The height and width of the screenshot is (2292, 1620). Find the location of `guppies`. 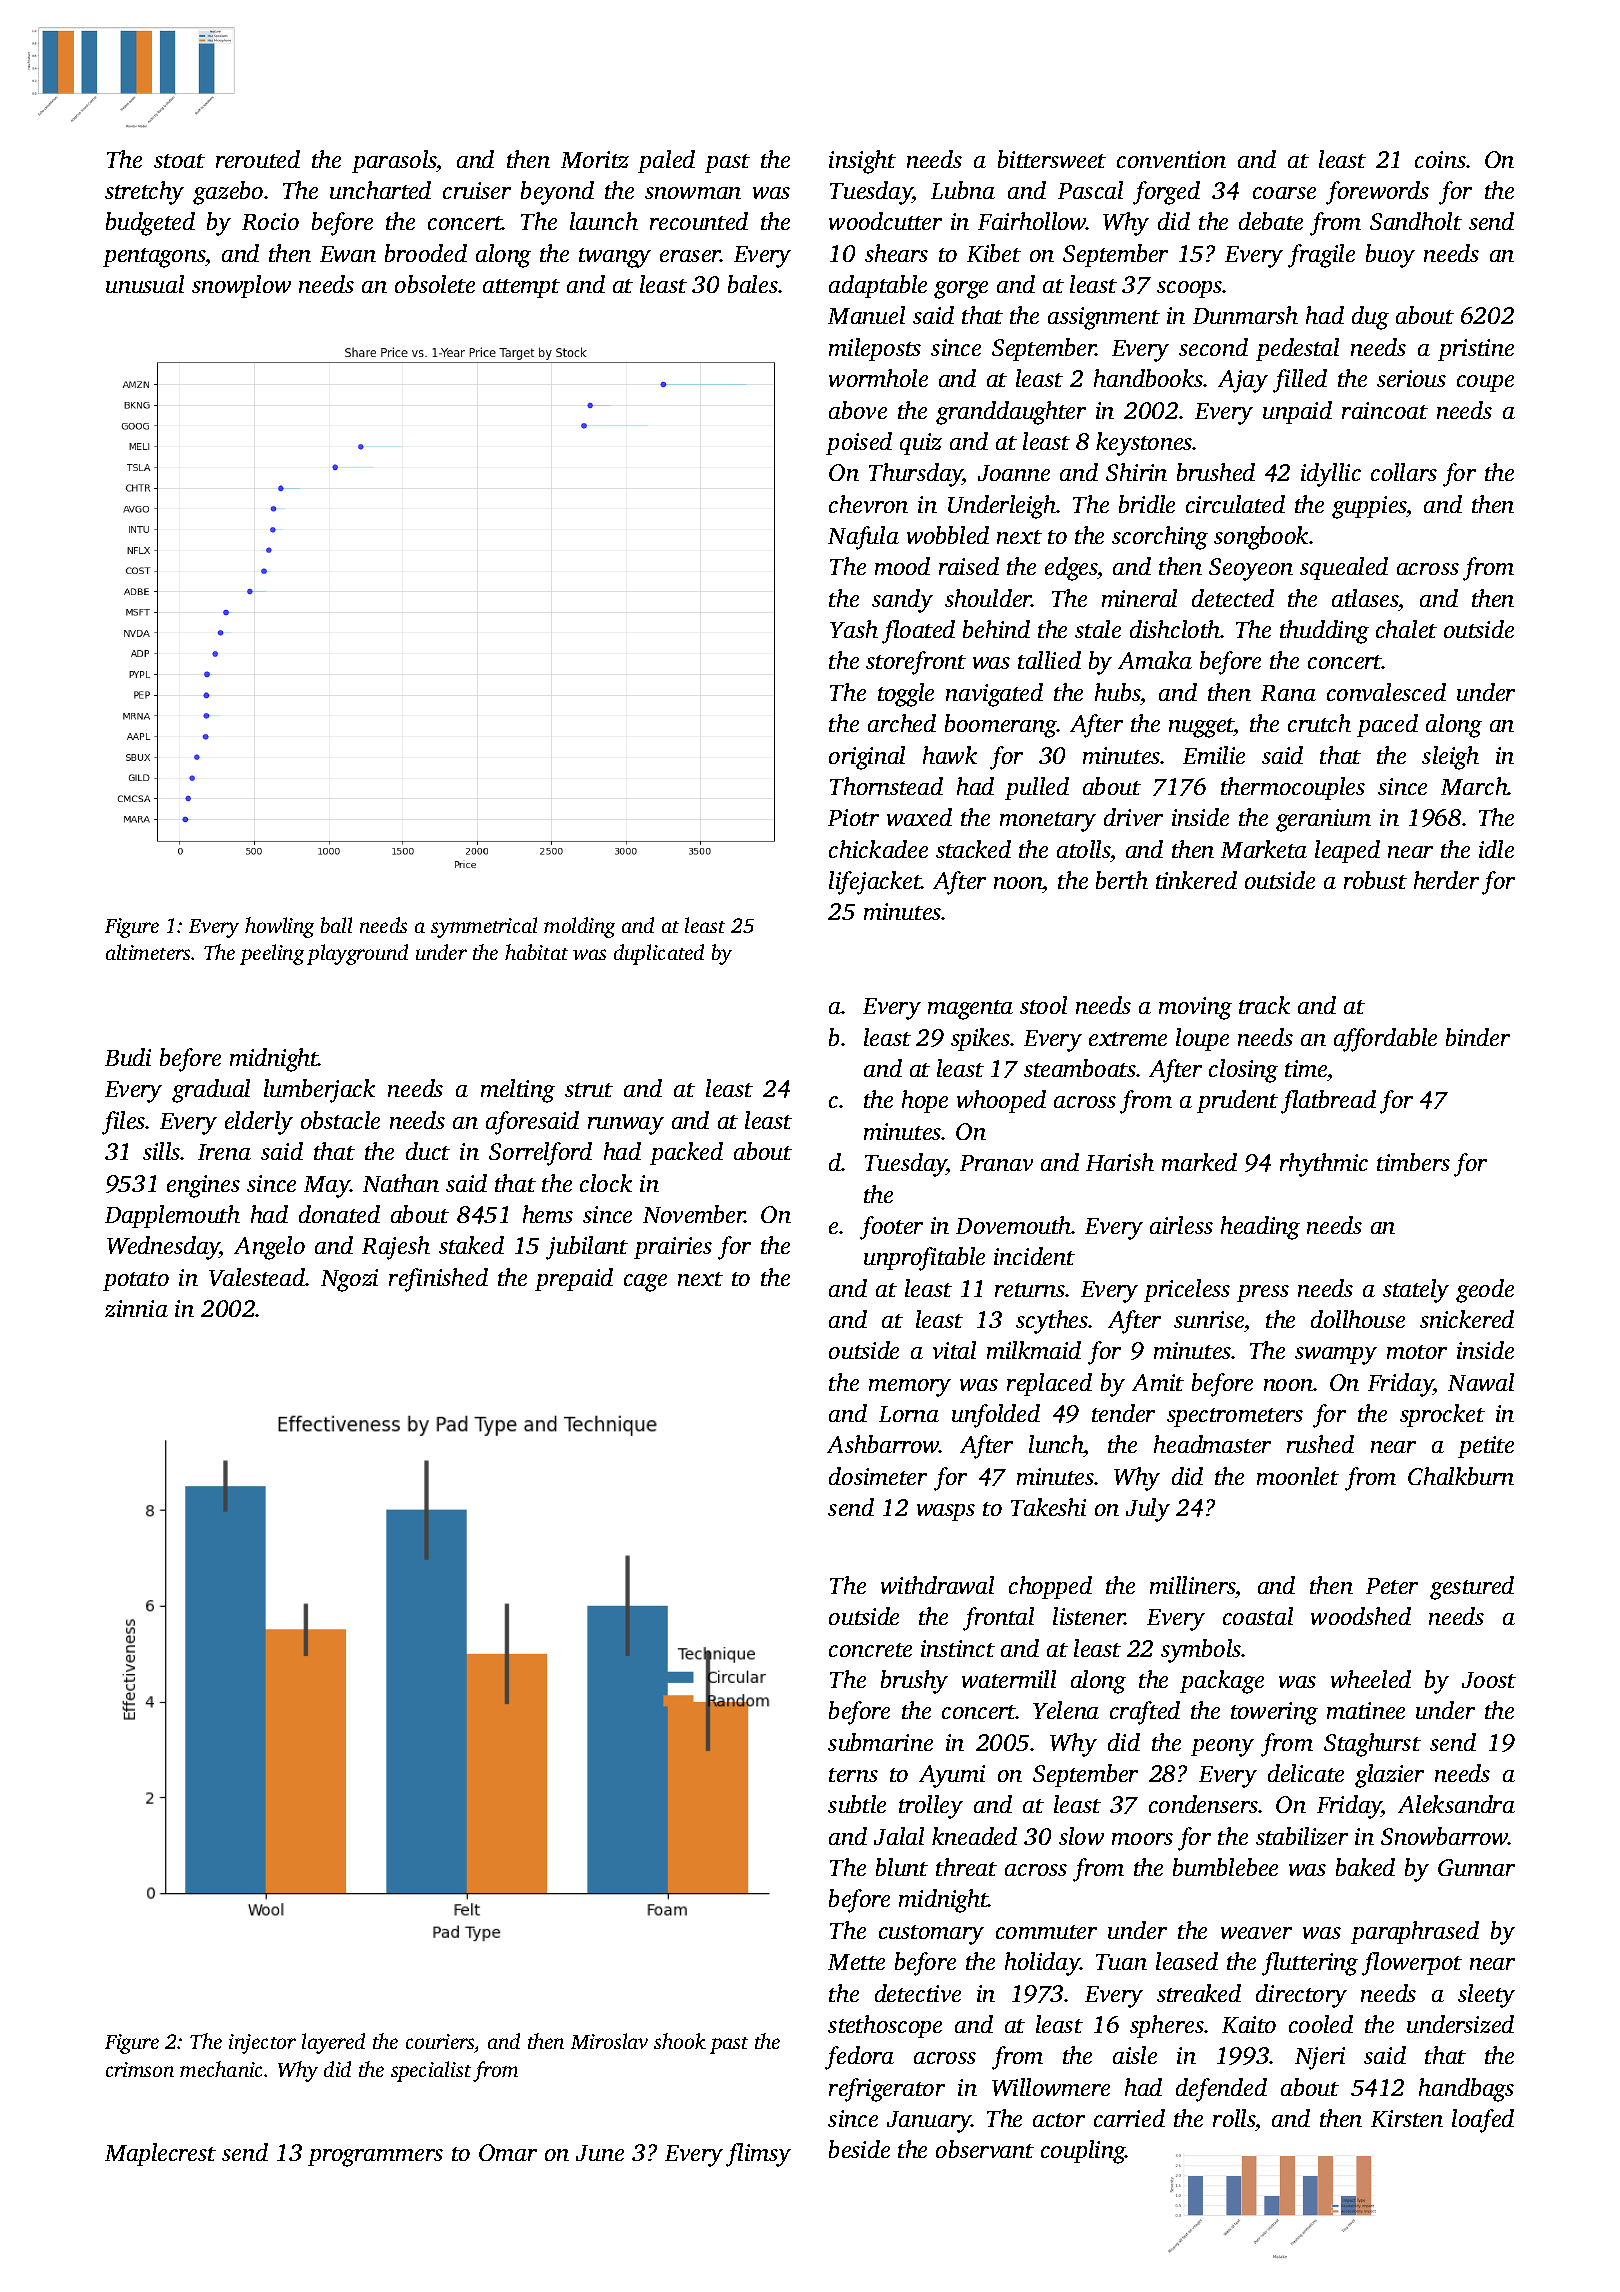

guppies is located at coordinates (1369, 507).
